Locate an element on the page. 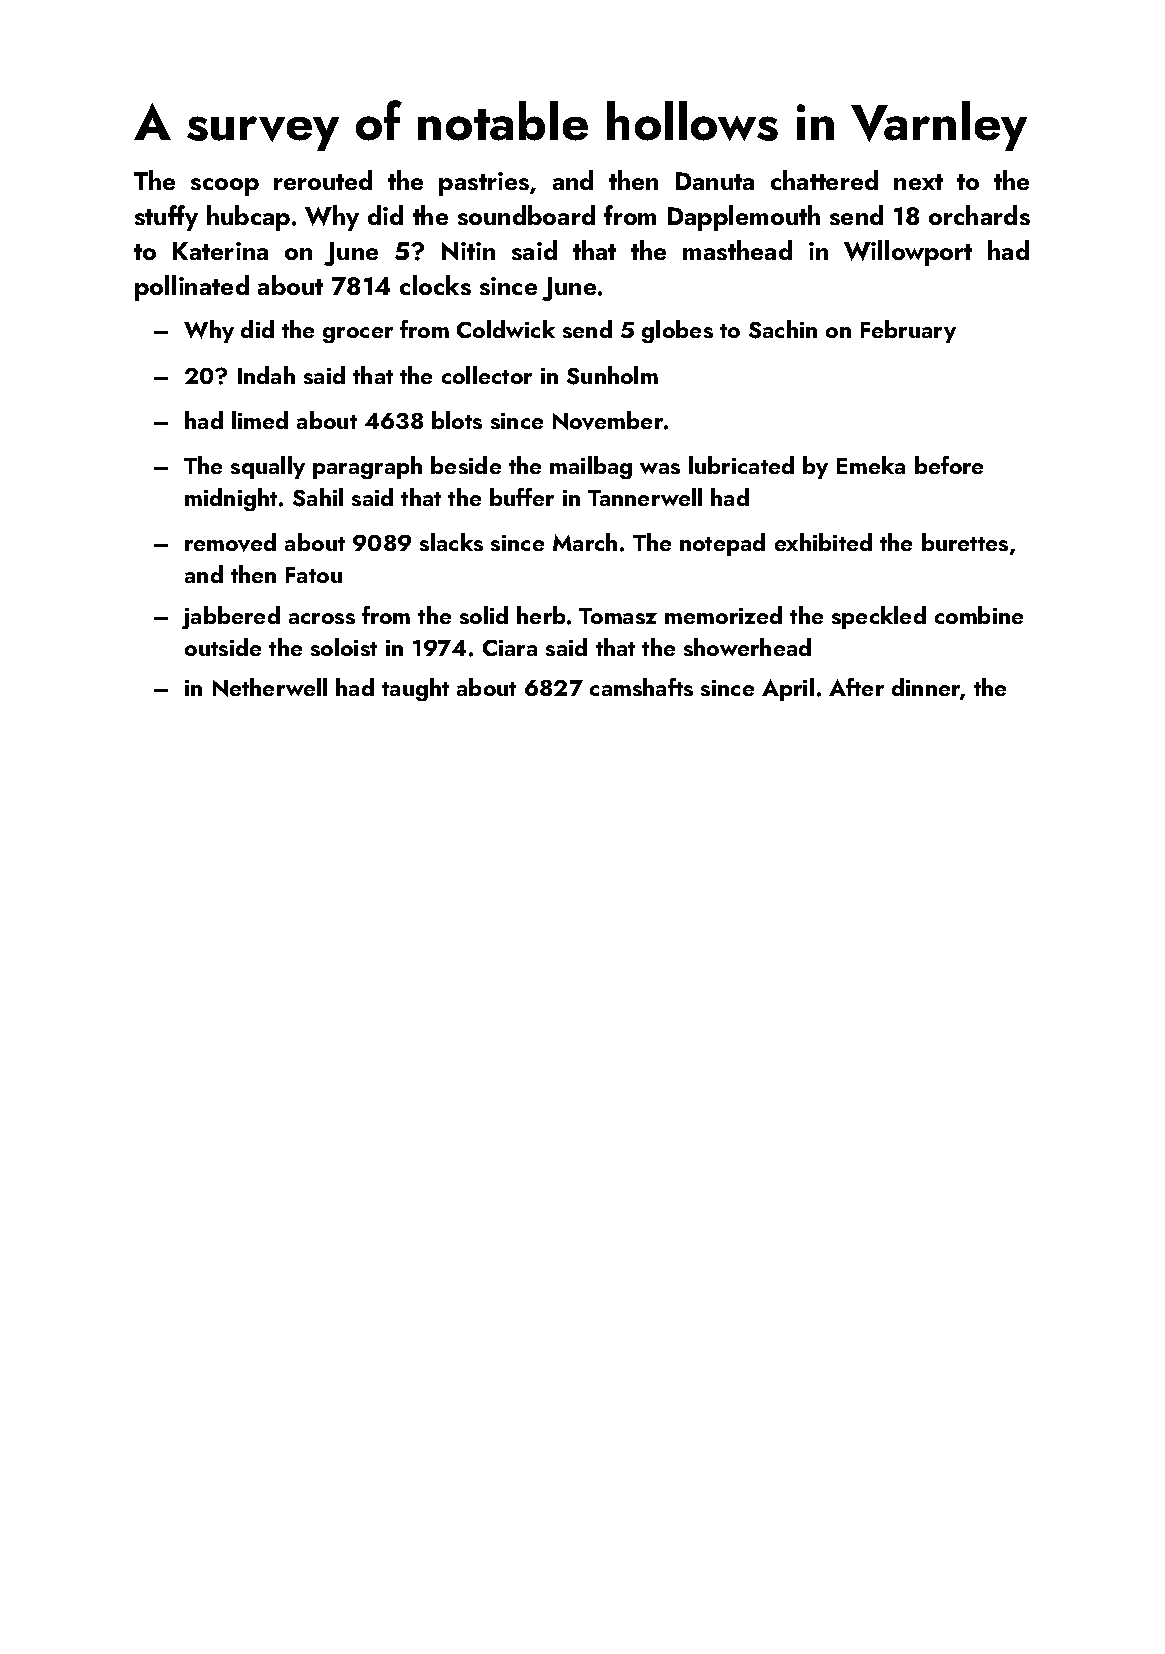  globes is located at coordinates (677, 331).
